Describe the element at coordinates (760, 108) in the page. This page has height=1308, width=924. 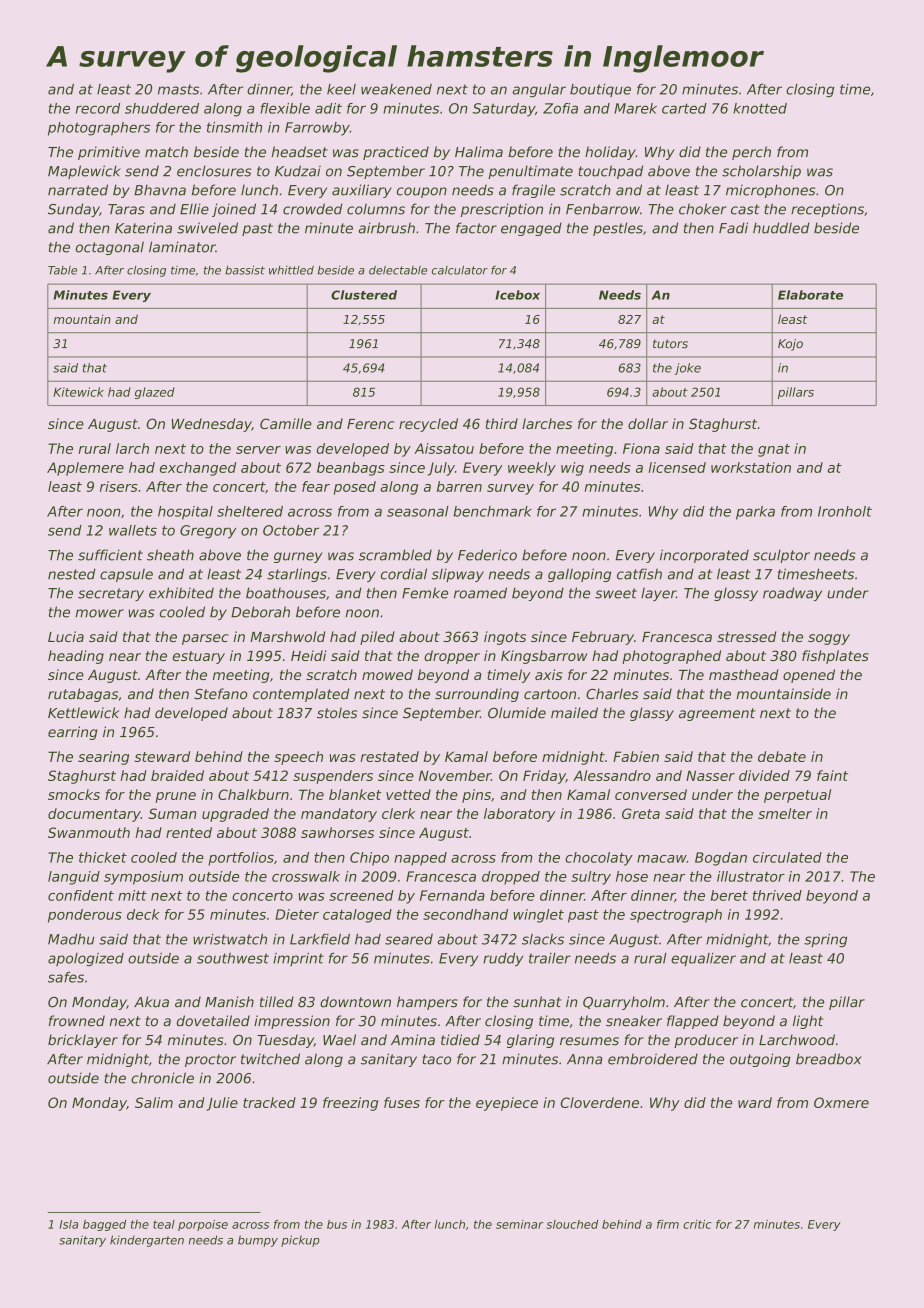
I see `knotted` at that location.
